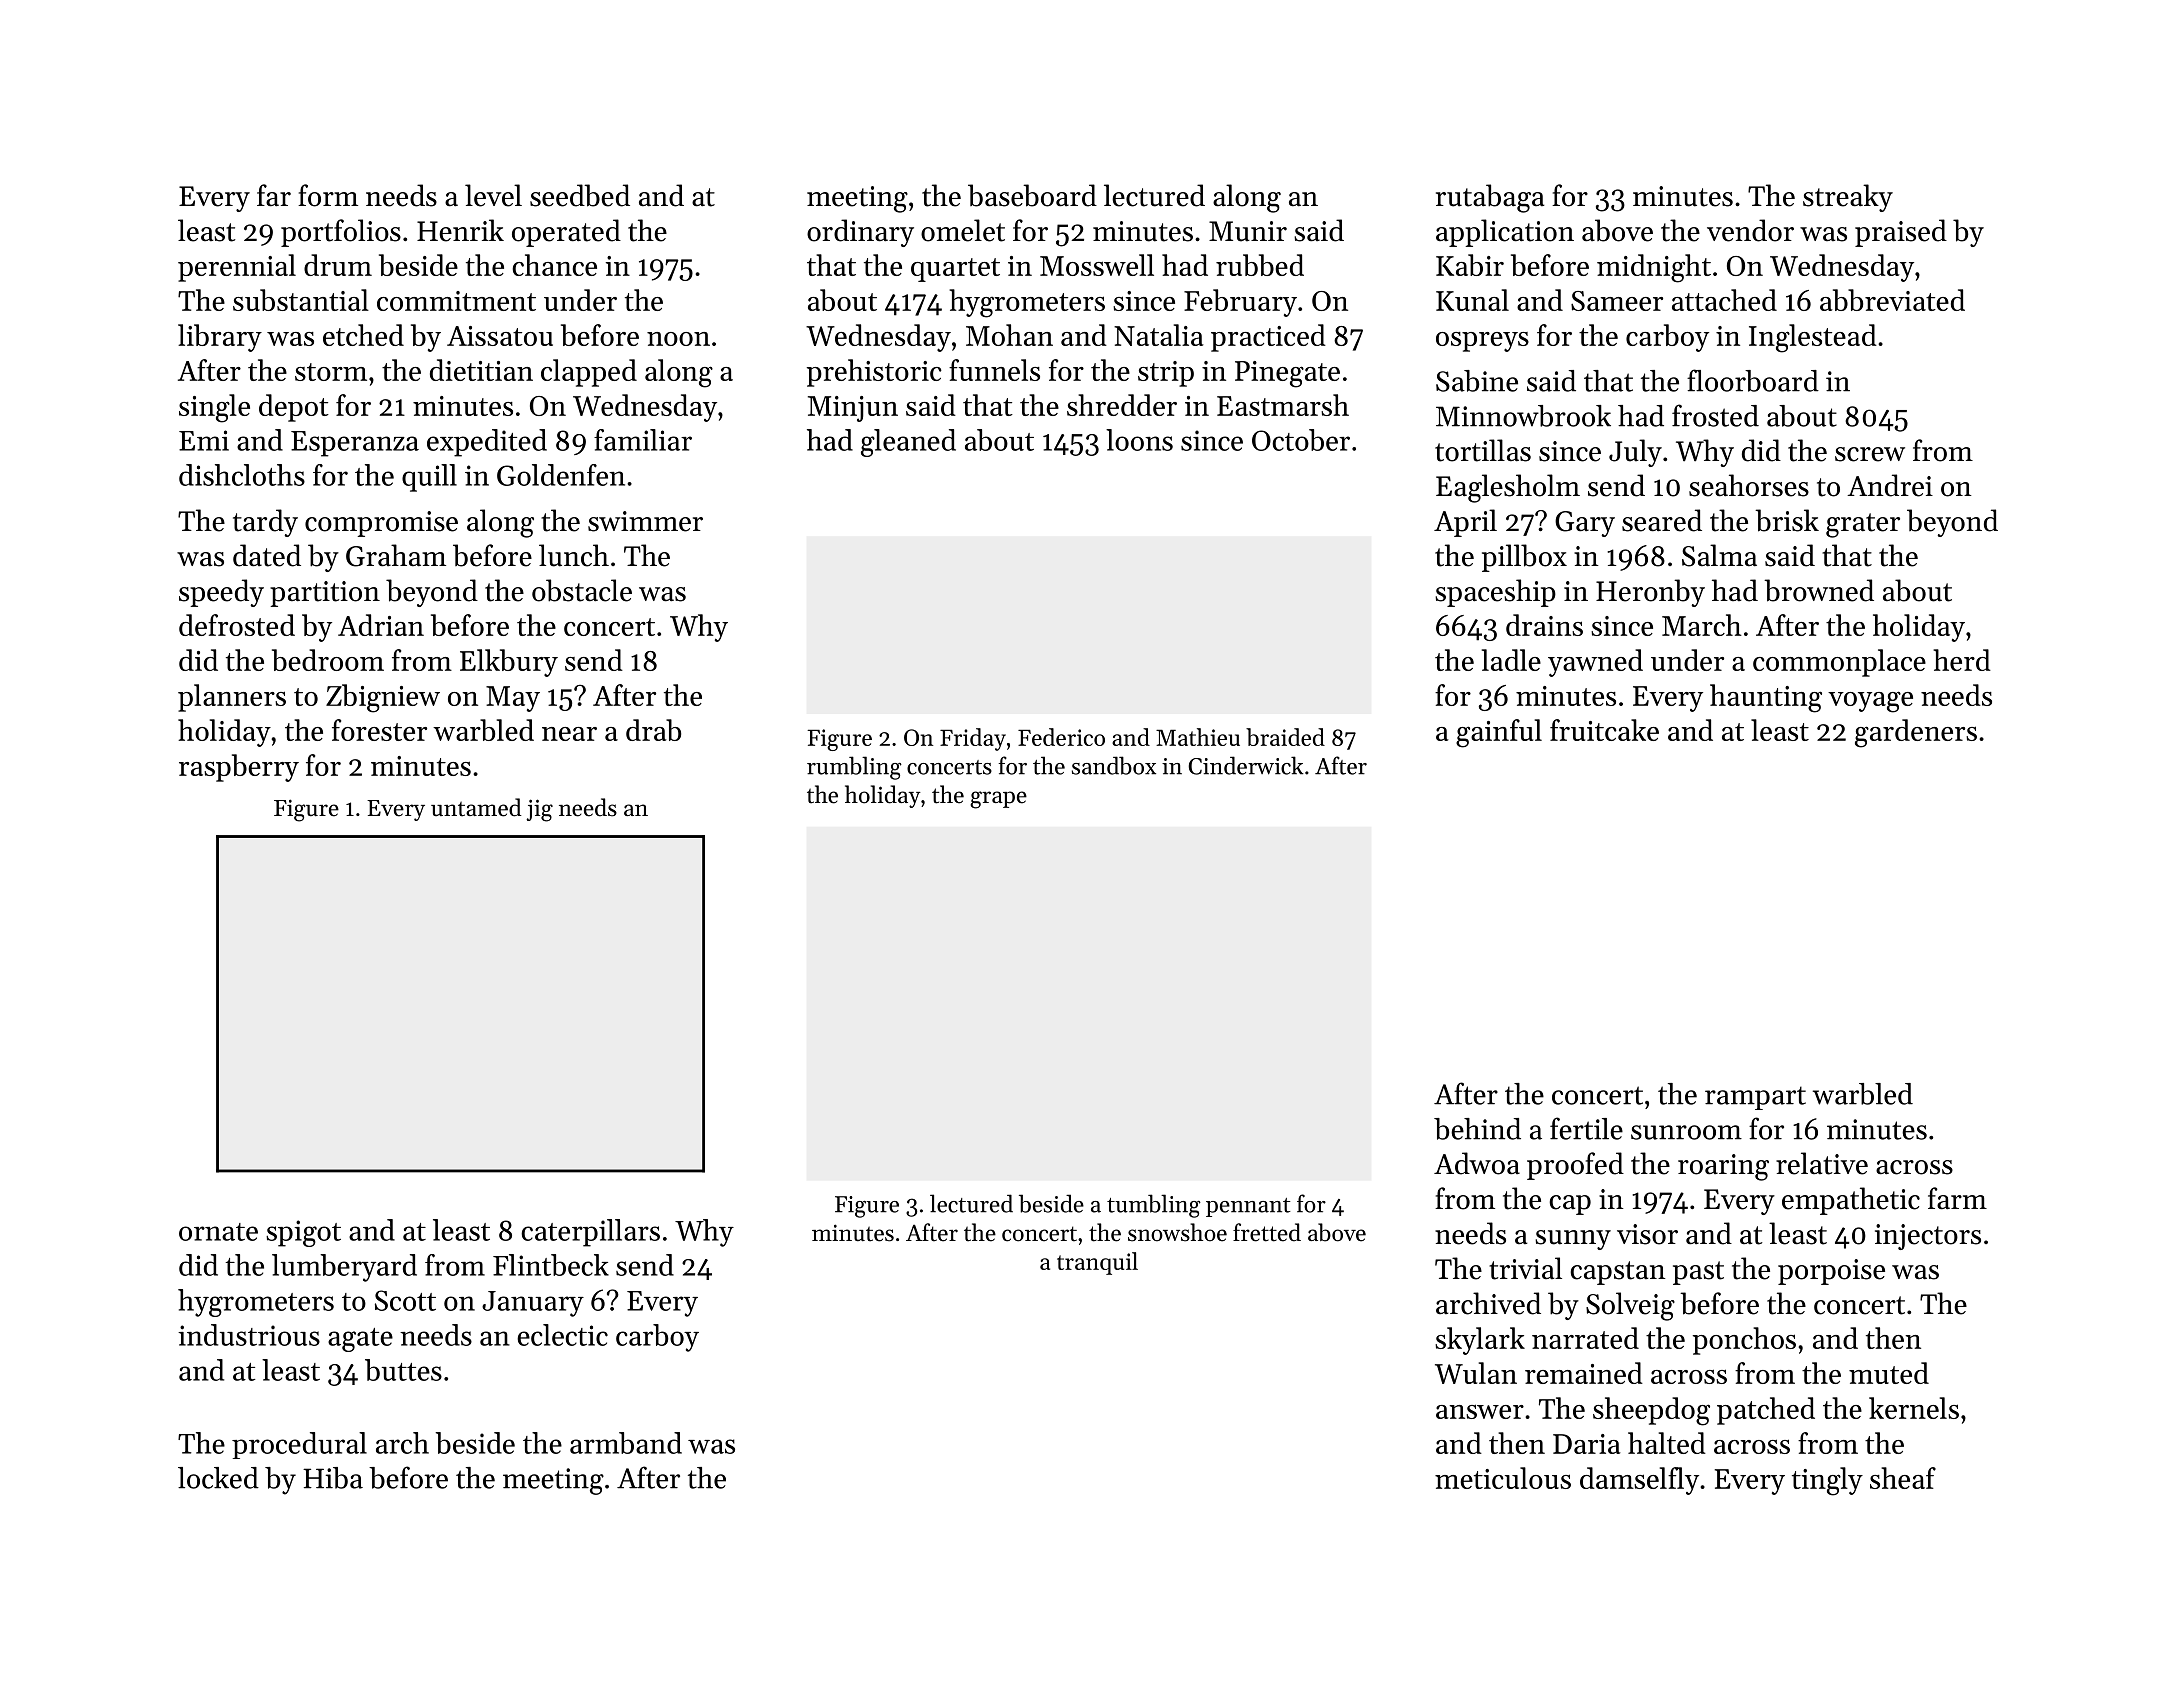  Describe the element at coordinates (1744, 1341) in the screenshot. I see `ponchos` at that location.
